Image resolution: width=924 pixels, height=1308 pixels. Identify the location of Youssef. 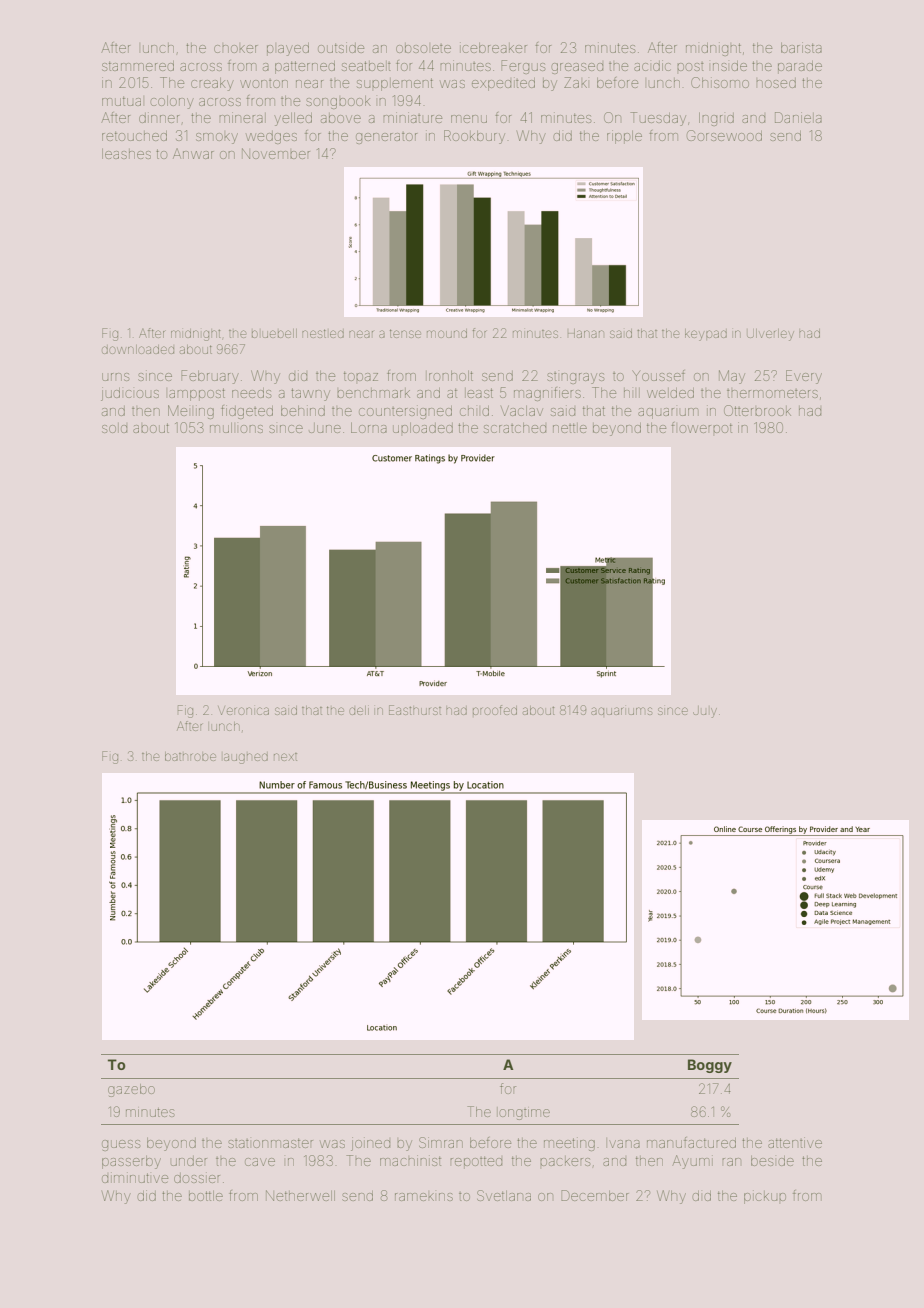
(658, 375).
